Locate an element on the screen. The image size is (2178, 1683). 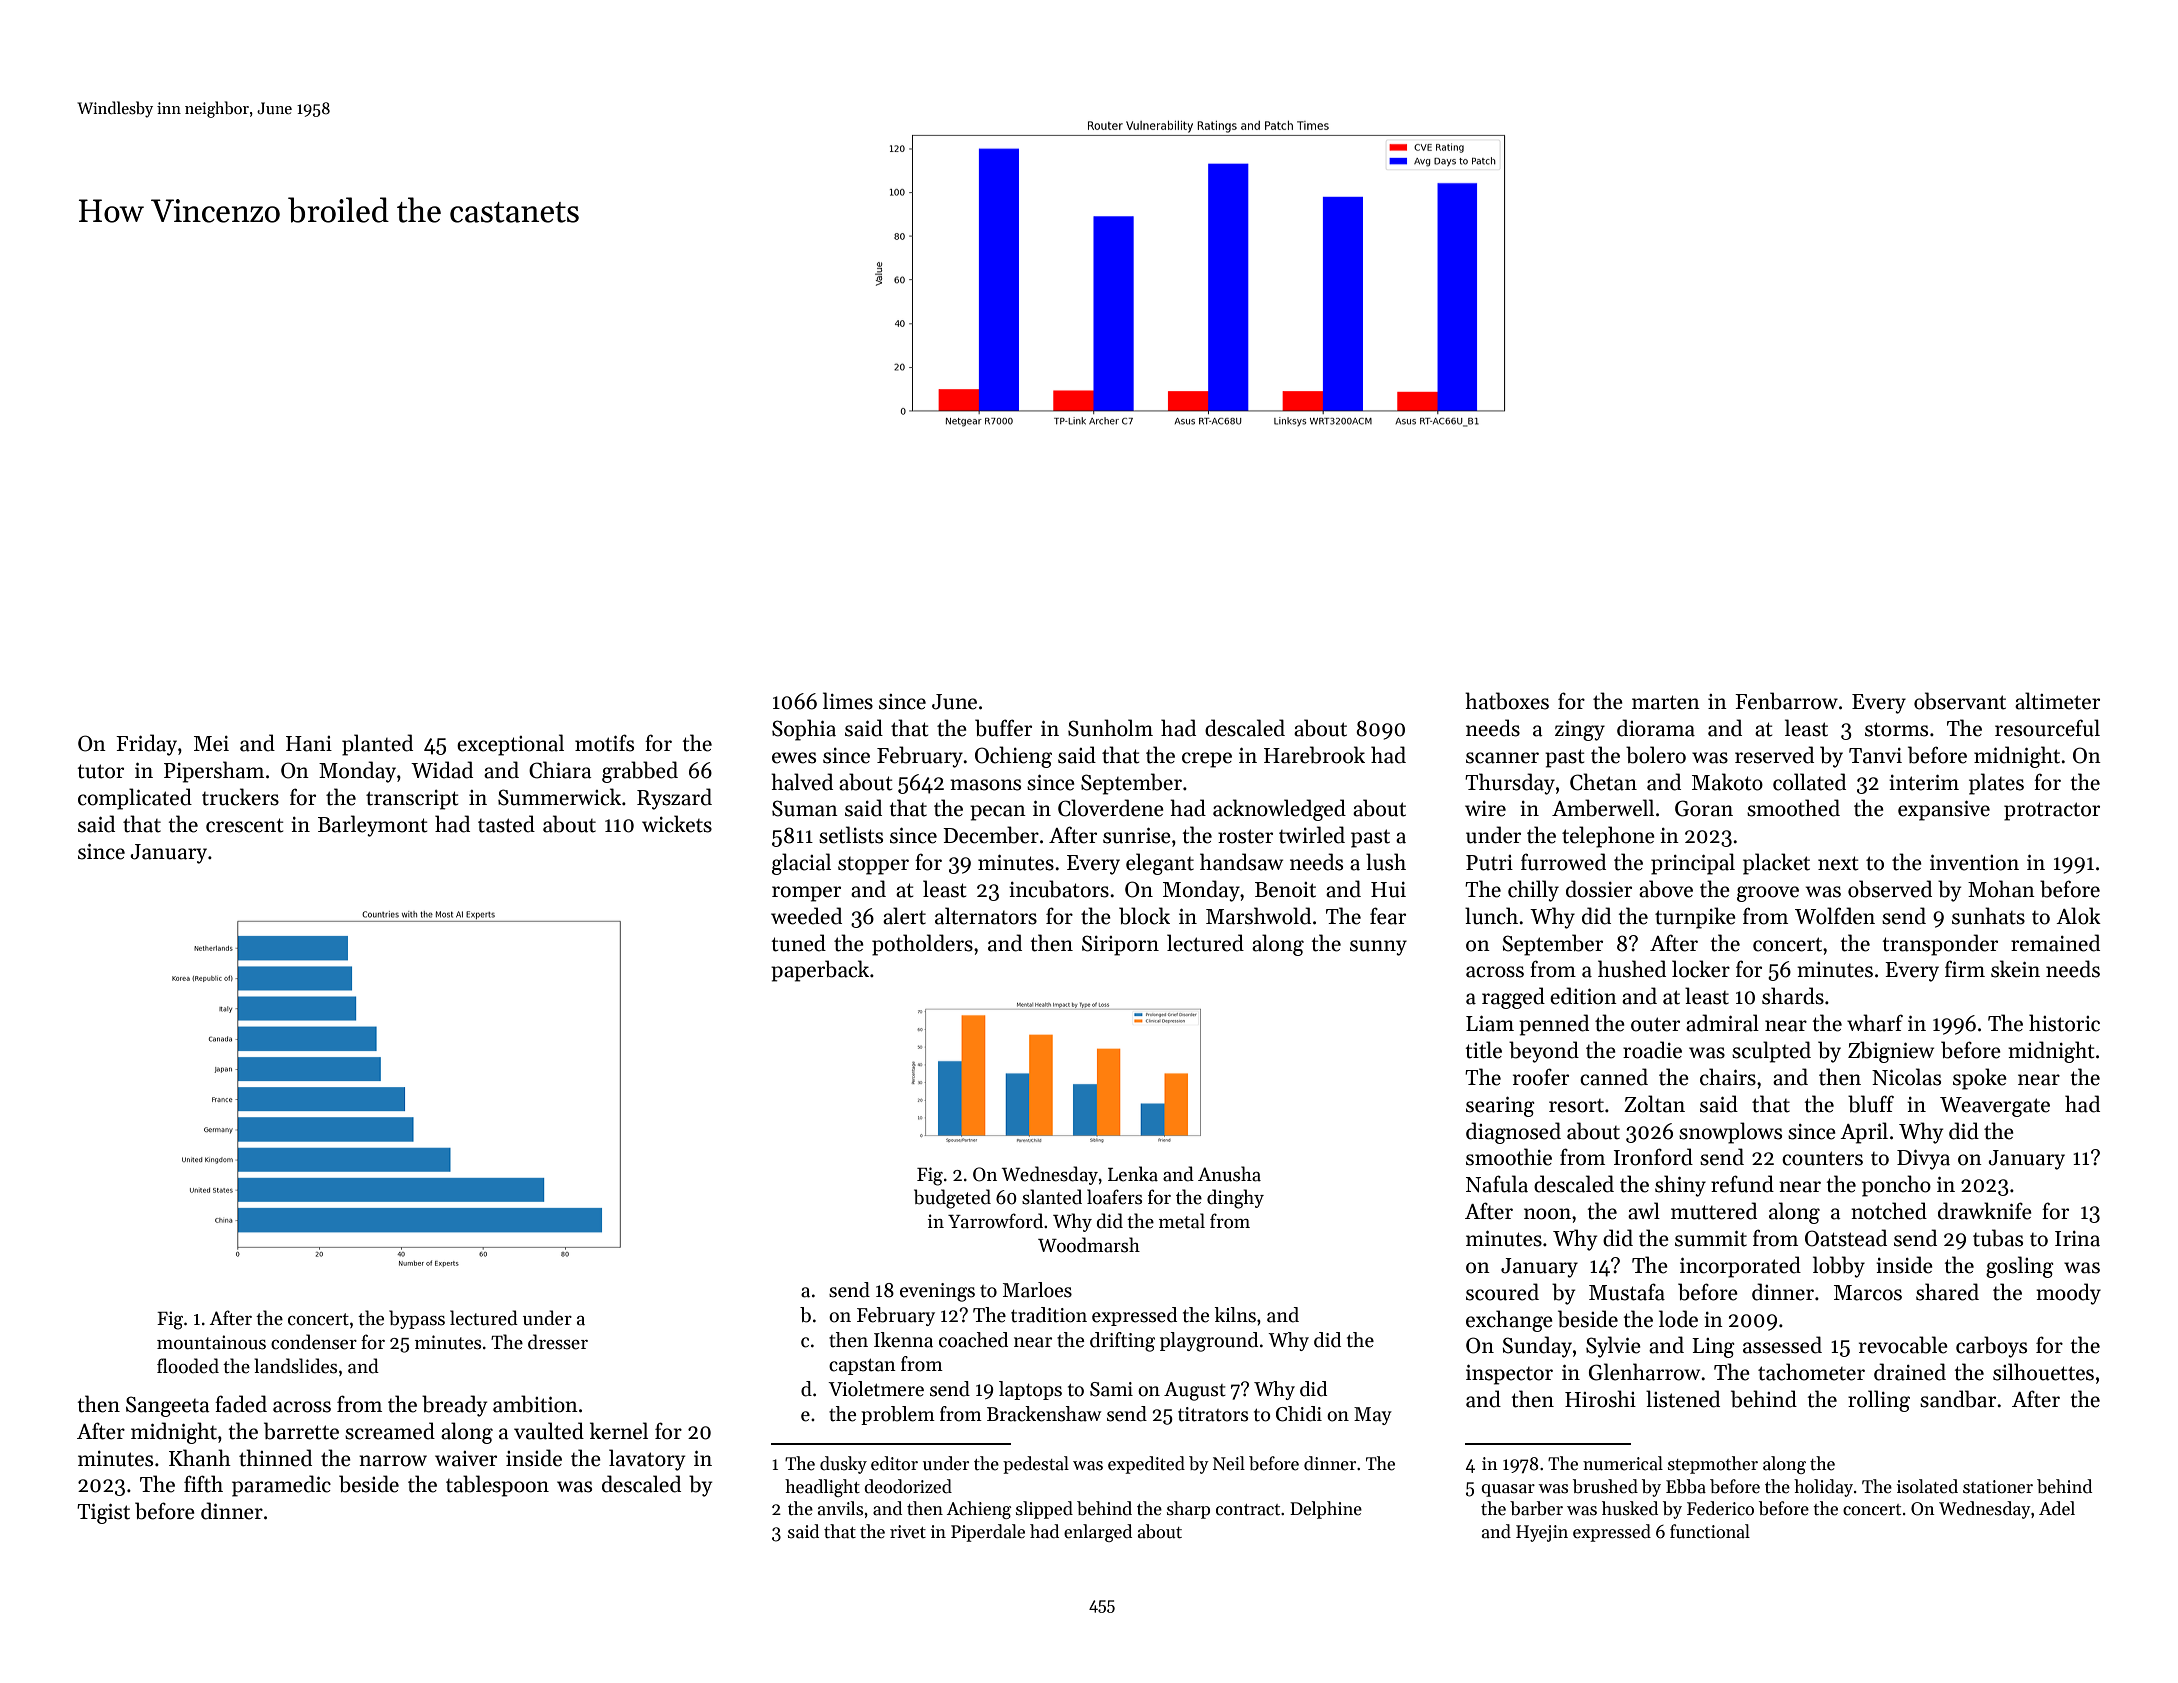
counters is located at coordinates (1822, 1158).
